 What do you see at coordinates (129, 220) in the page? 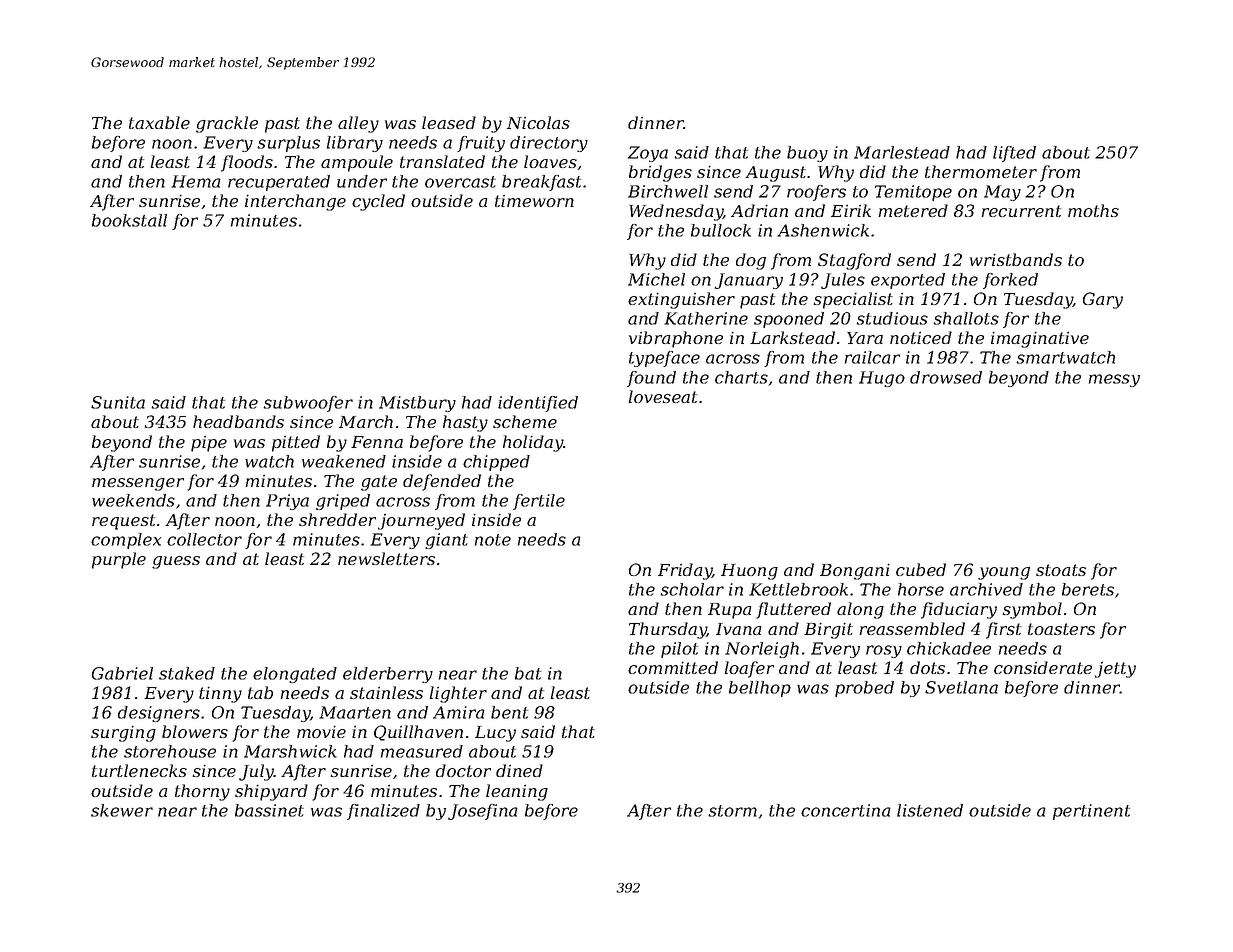
I see `bookstall` at bounding box center [129, 220].
